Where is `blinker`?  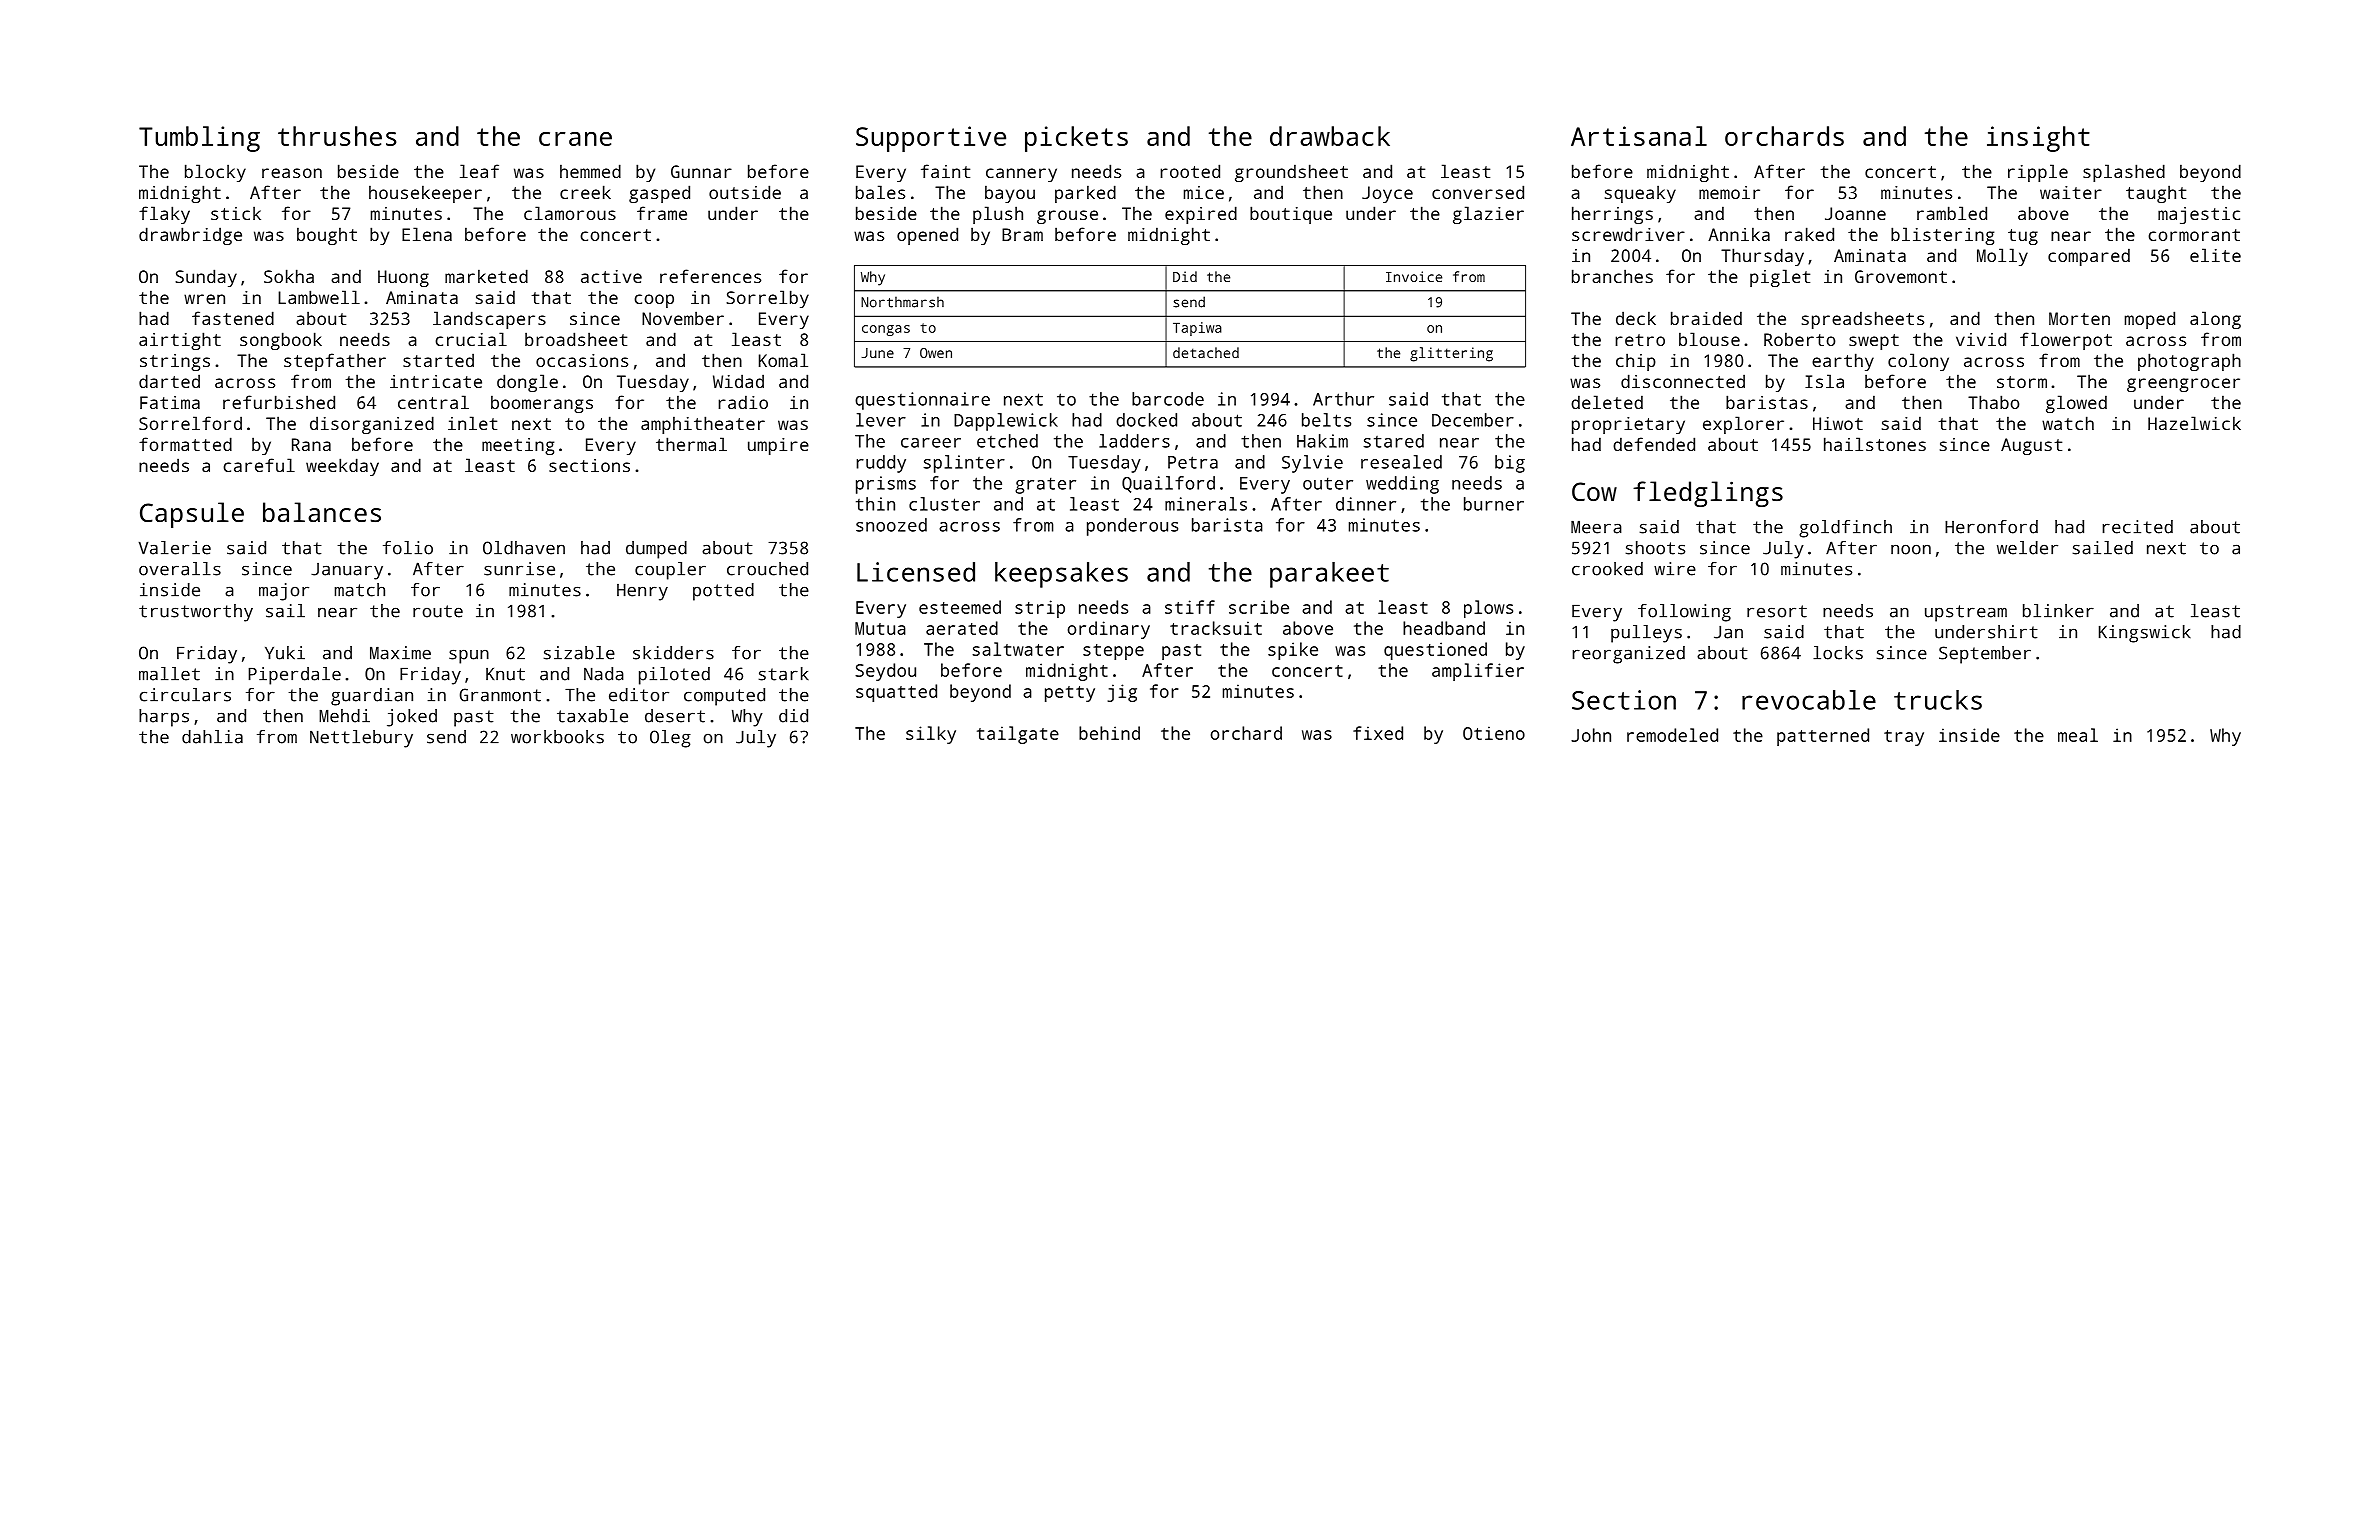
blinker is located at coordinates (2058, 611).
